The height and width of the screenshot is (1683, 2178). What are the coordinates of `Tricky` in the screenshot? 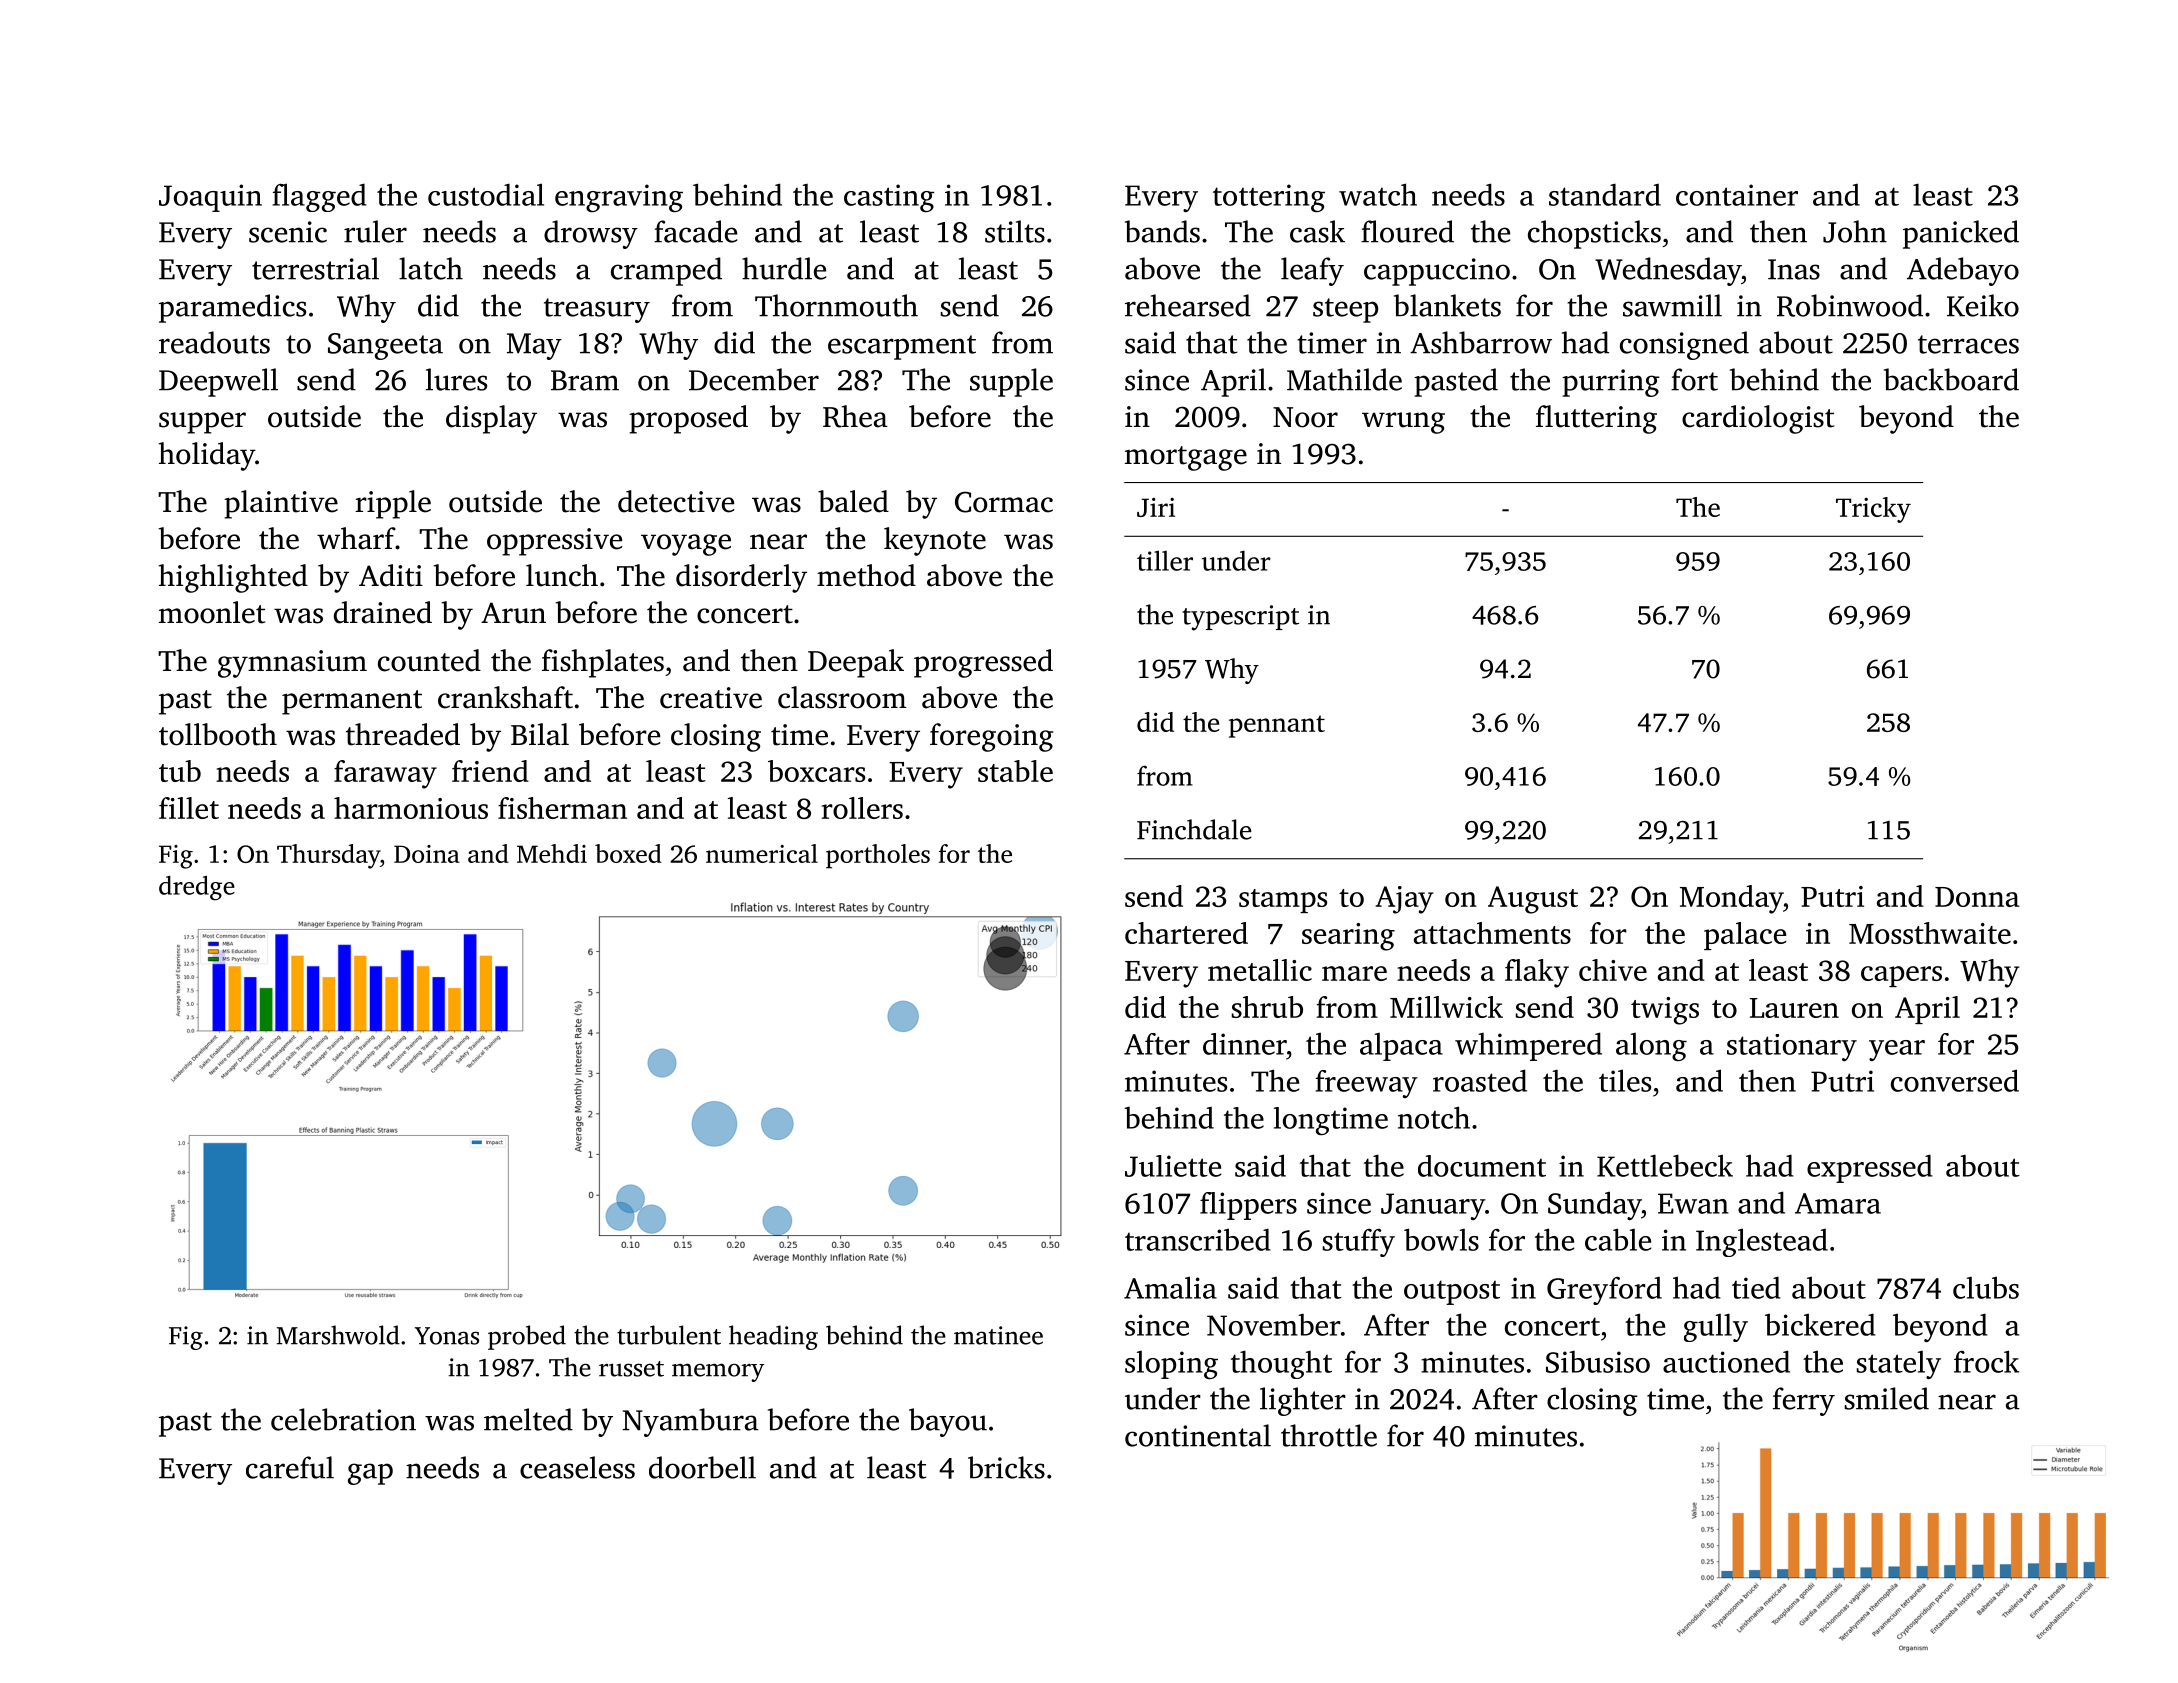 It's located at (1873, 510).
